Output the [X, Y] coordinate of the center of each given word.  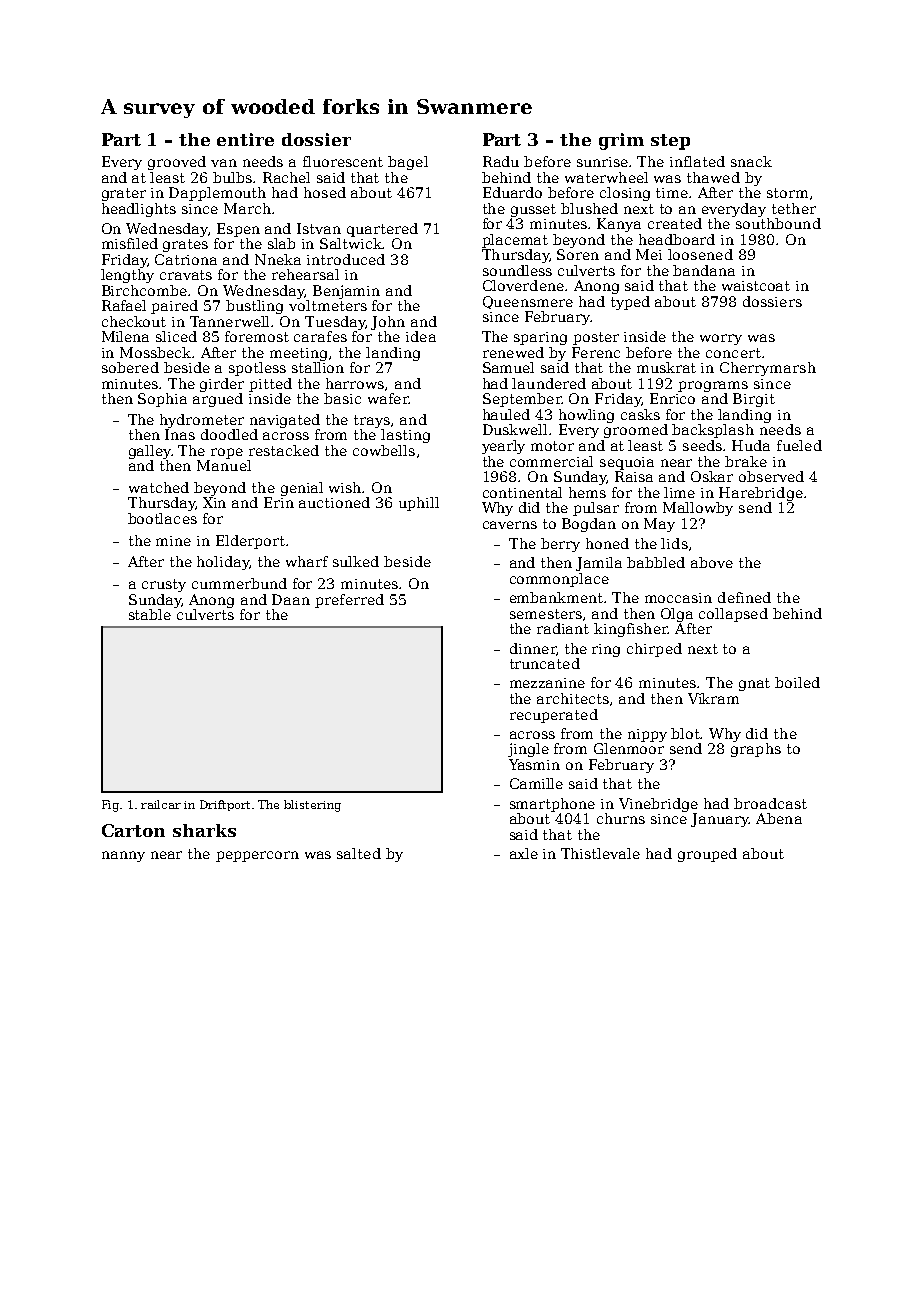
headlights [139, 210]
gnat [754, 684]
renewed [513, 352]
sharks [204, 830]
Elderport [250, 542]
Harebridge [761, 494]
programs [713, 386]
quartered [382, 230]
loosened [700, 254]
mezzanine [547, 683]
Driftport [225, 805]
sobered [130, 367]
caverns [510, 525]
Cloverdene [523, 285]
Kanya [619, 225]
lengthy [127, 276]
